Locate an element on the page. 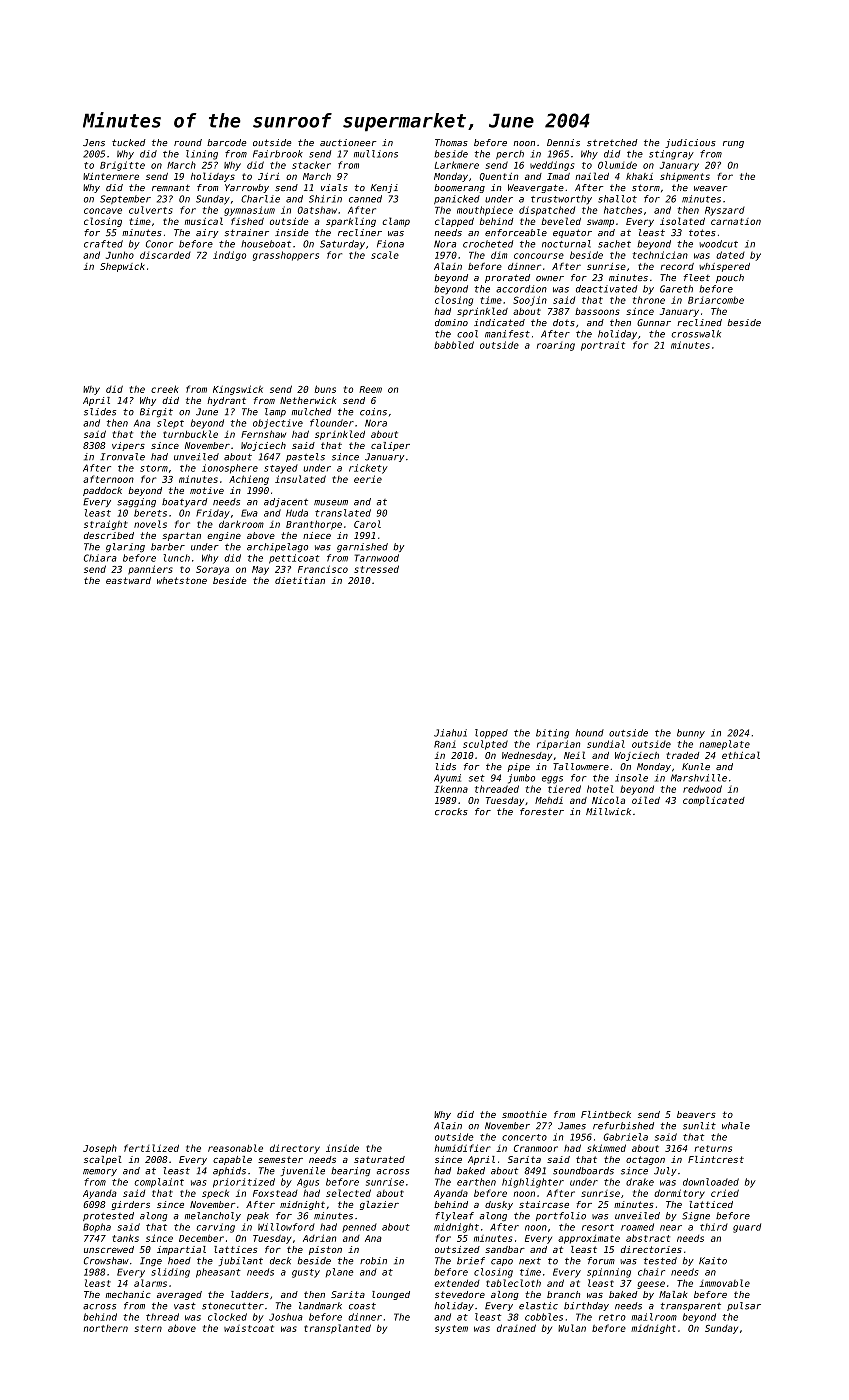 Image resolution: width=849 pixels, height=1400 pixels. speck is located at coordinates (215, 1194).
